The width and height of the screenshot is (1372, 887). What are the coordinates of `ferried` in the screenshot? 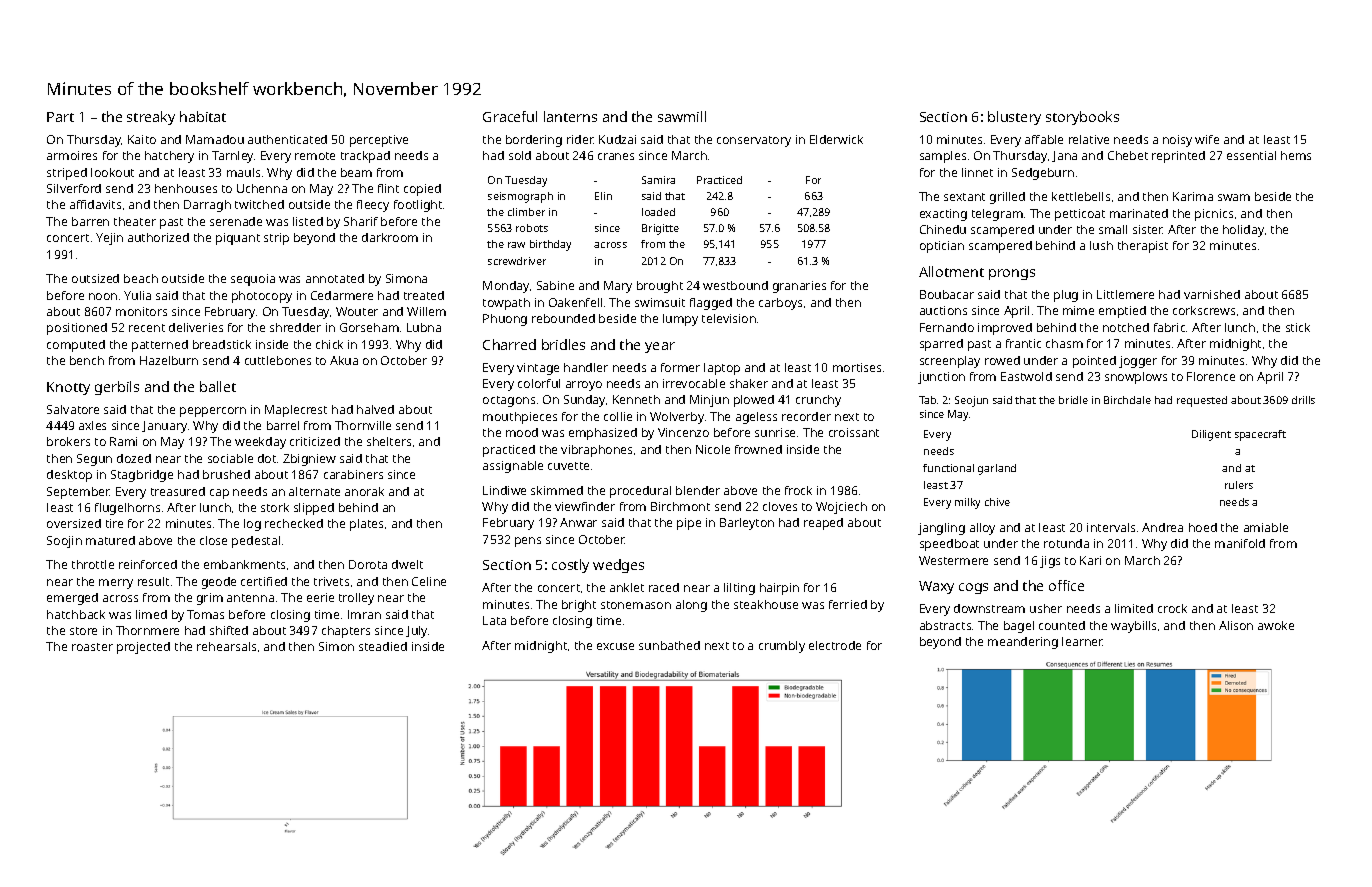 It's located at (848, 604).
